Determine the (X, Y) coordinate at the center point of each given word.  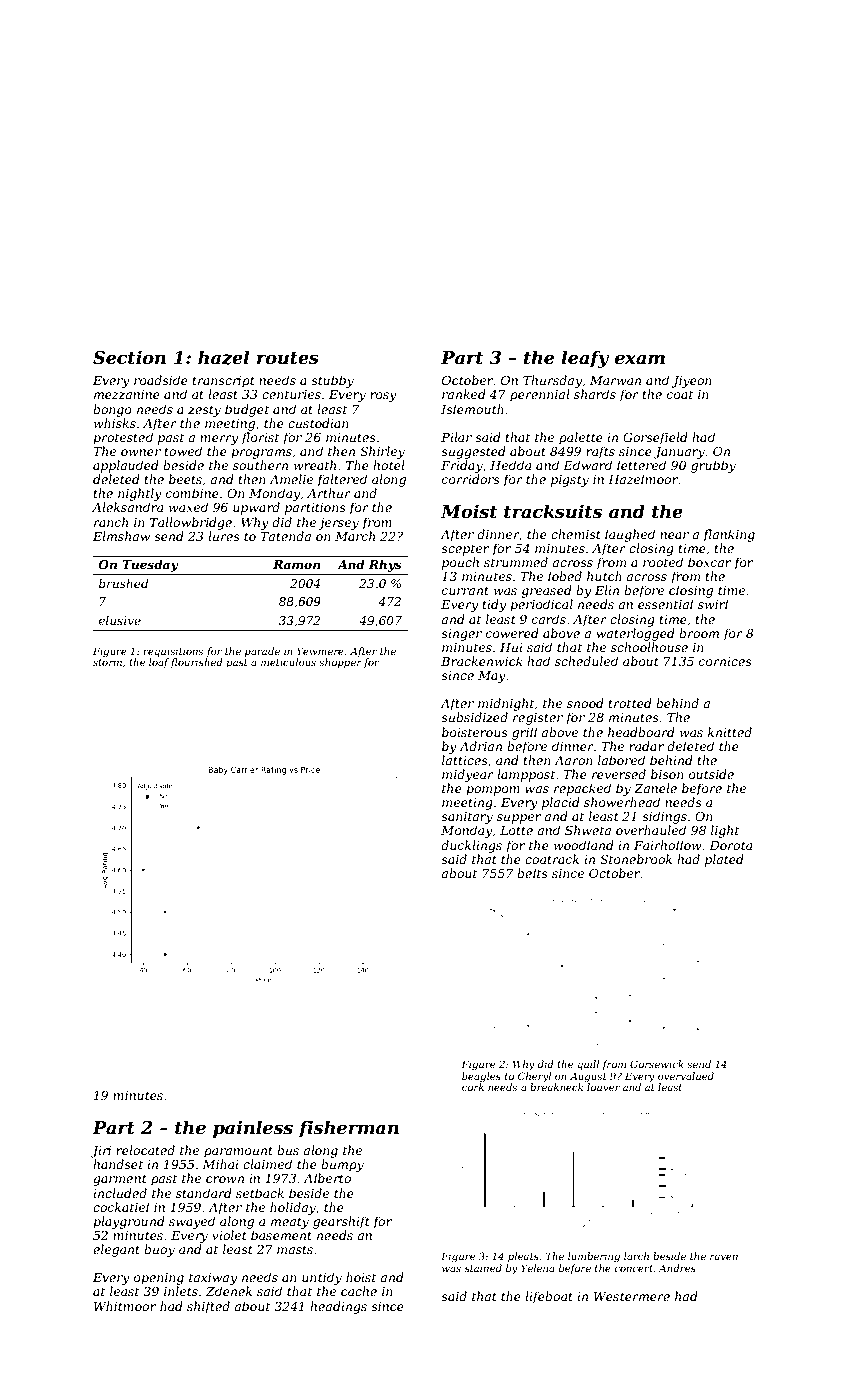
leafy (585, 359)
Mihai (220, 1164)
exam (640, 359)
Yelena (538, 1268)
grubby (713, 466)
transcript (224, 382)
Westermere (632, 1296)
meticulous (288, 662)
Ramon (297, 564)
